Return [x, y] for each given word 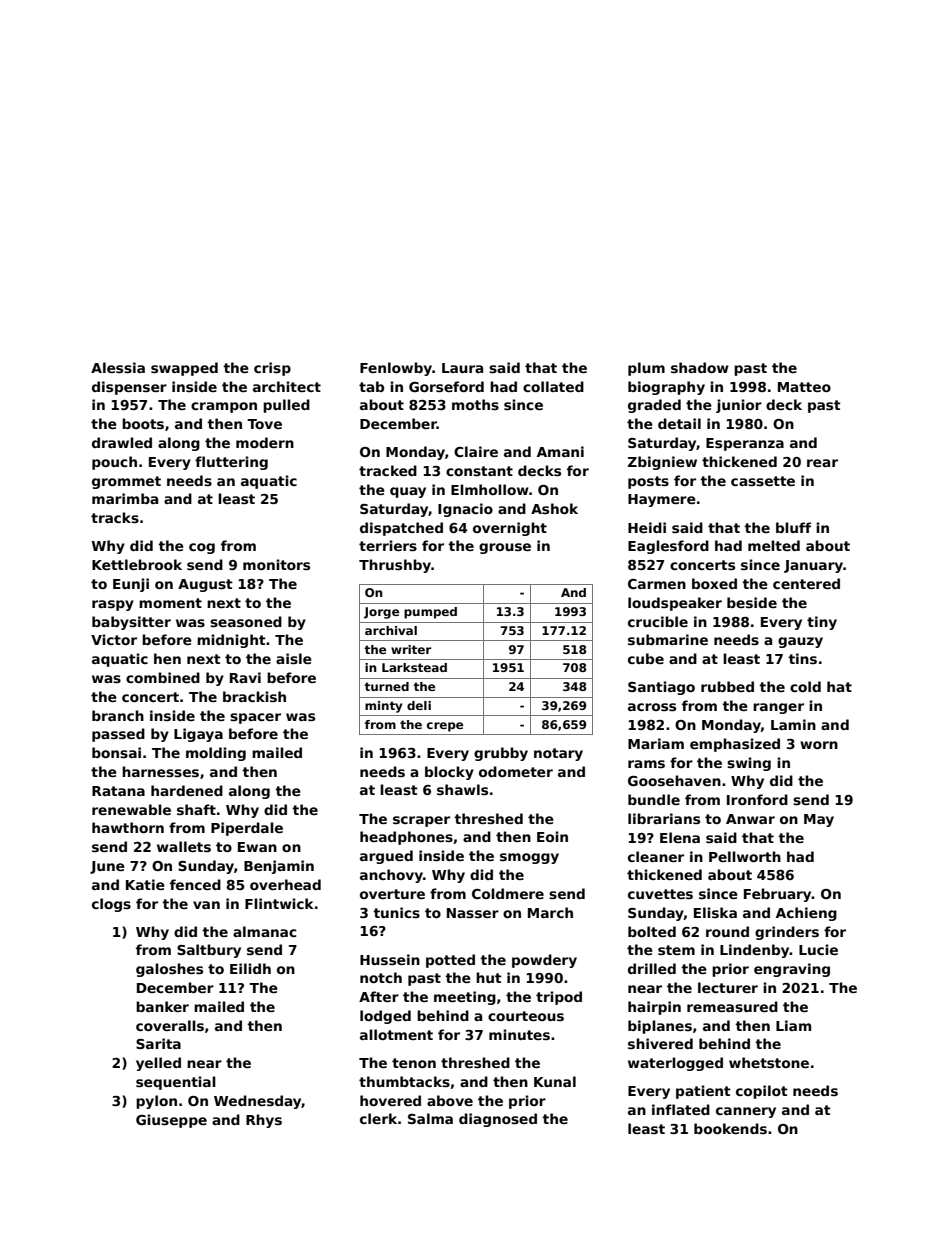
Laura [462, 368]
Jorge [381, 613]
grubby [501, 754]
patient [703, 1092]
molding [216, 754]
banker [162, 1006]
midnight [231, 641]
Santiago [661, 688]
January [813, 566]
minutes [519, 1034]
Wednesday [258, 1102]
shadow [700, 367]
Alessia [118, 367]
